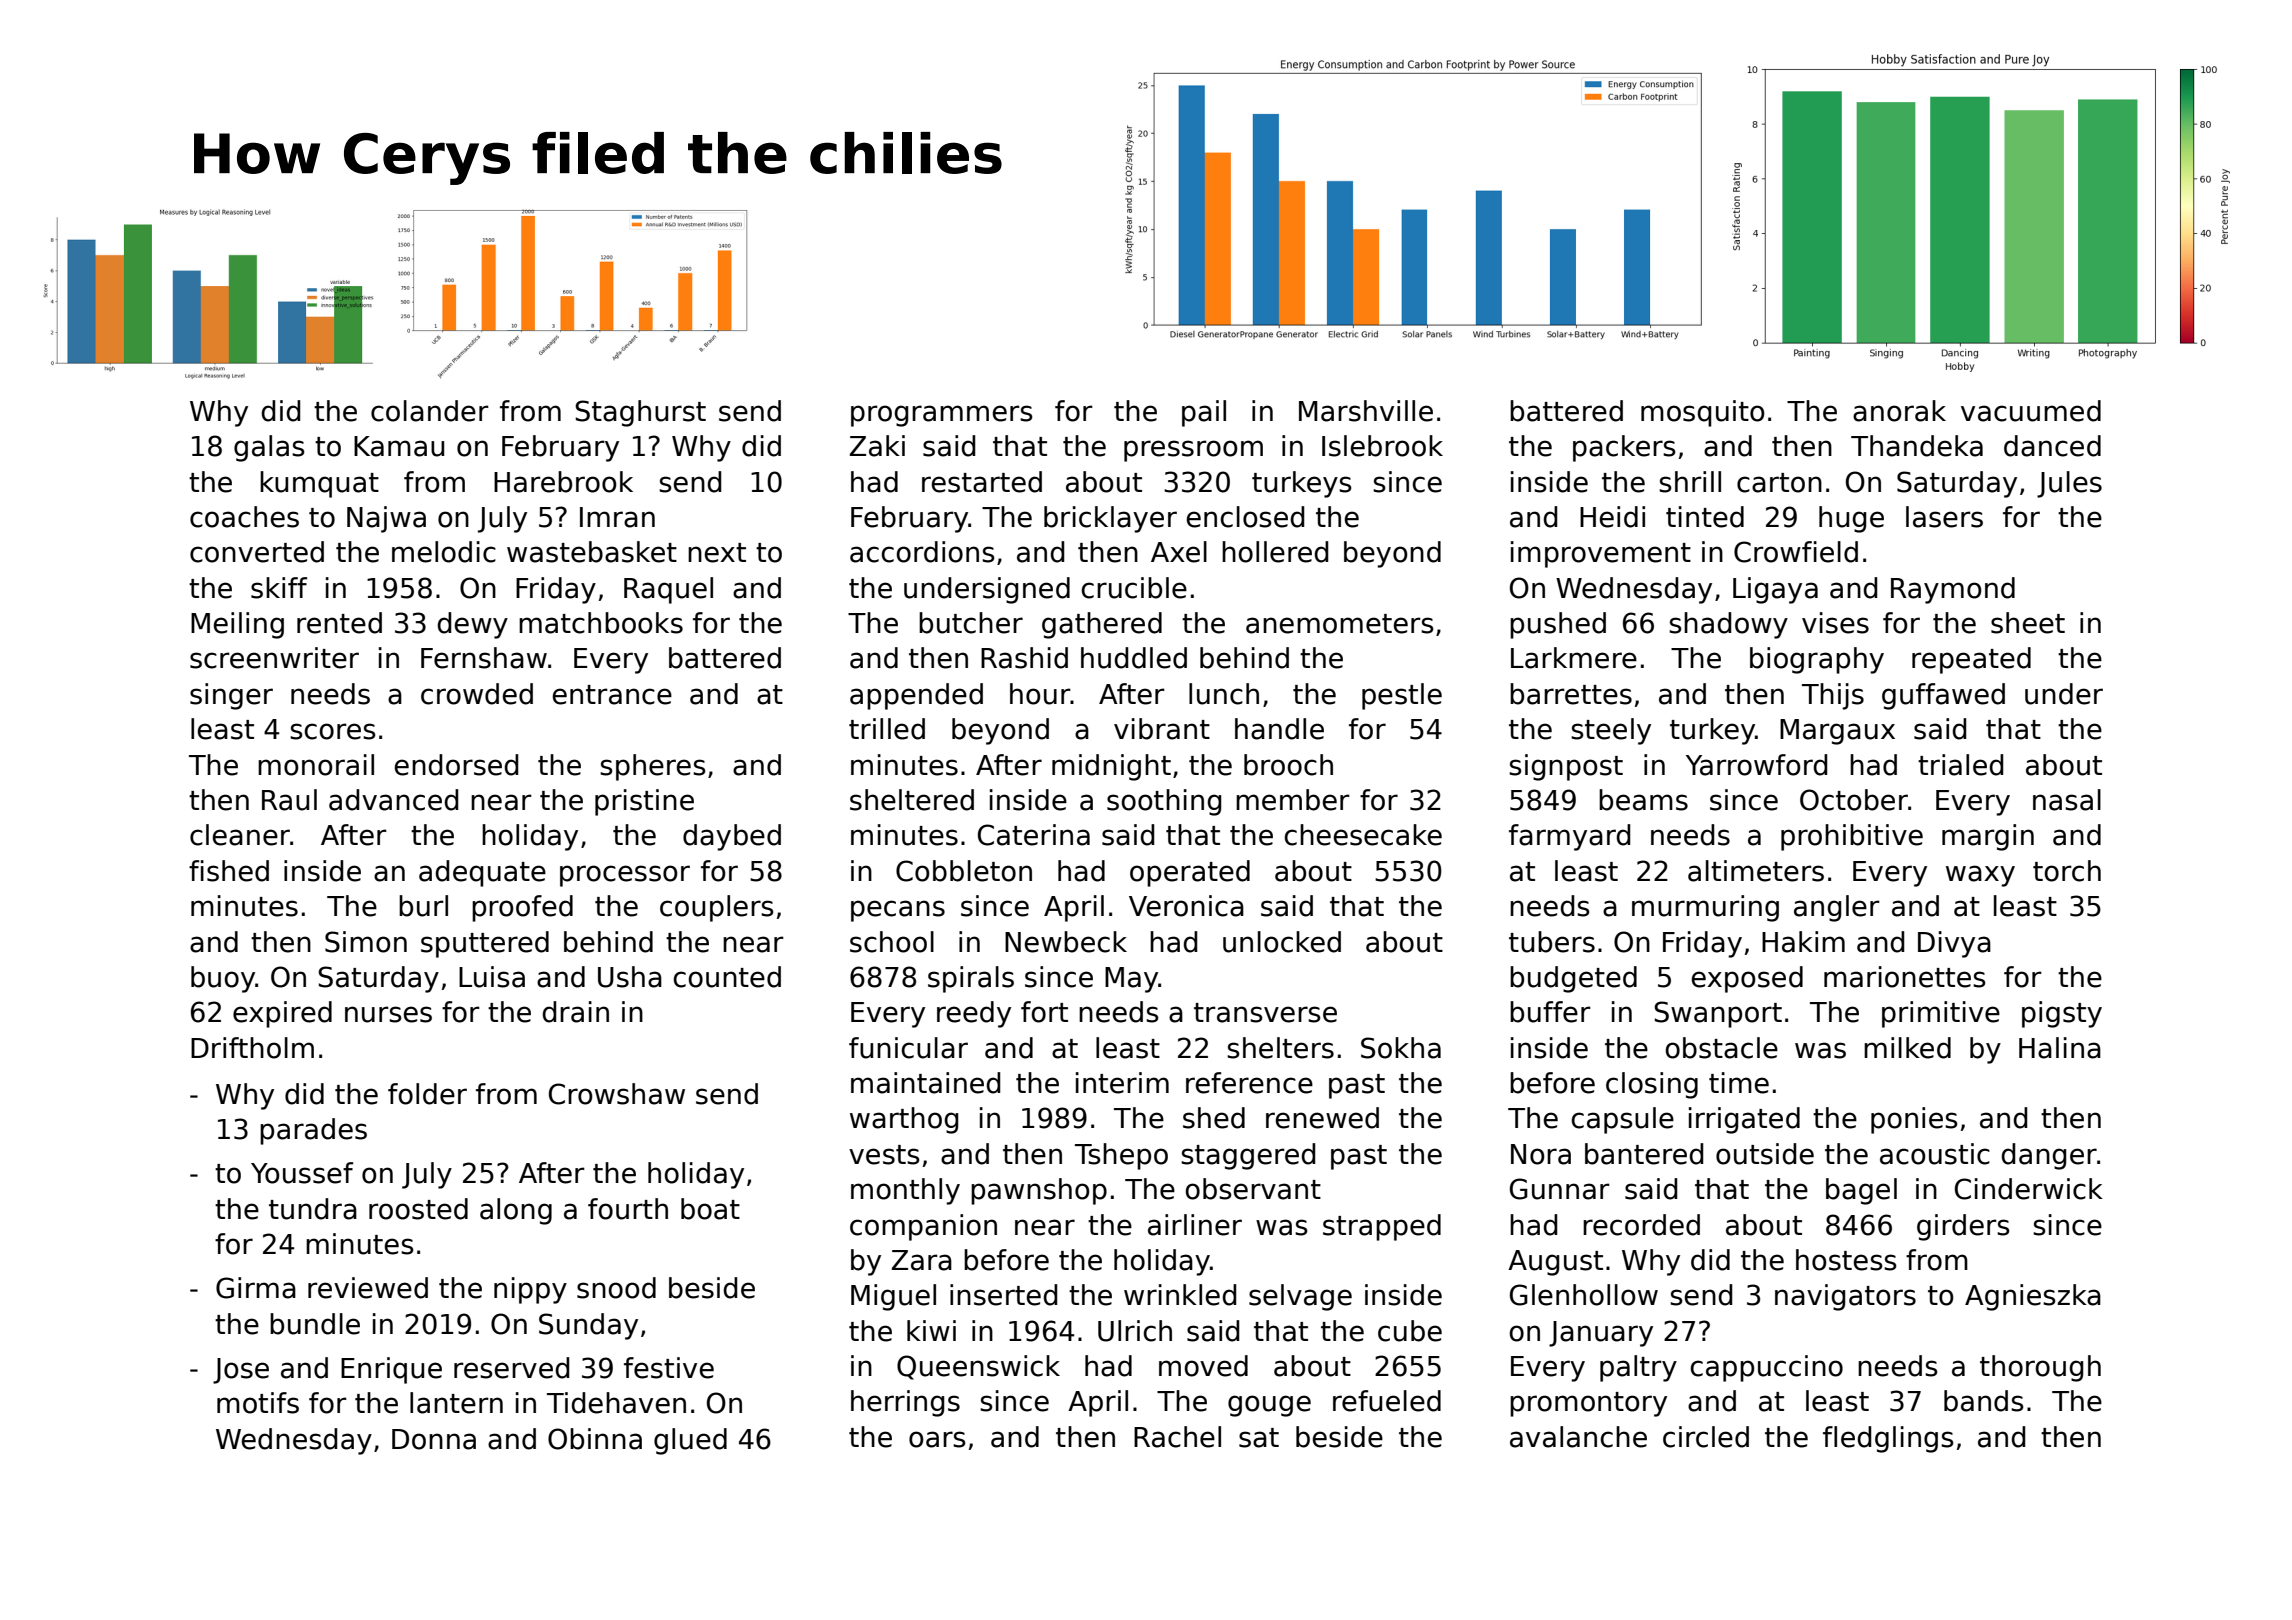 The height and width of the screenshot is (1620, 2292). I want to click on Obinna, so click(595, 1439).
